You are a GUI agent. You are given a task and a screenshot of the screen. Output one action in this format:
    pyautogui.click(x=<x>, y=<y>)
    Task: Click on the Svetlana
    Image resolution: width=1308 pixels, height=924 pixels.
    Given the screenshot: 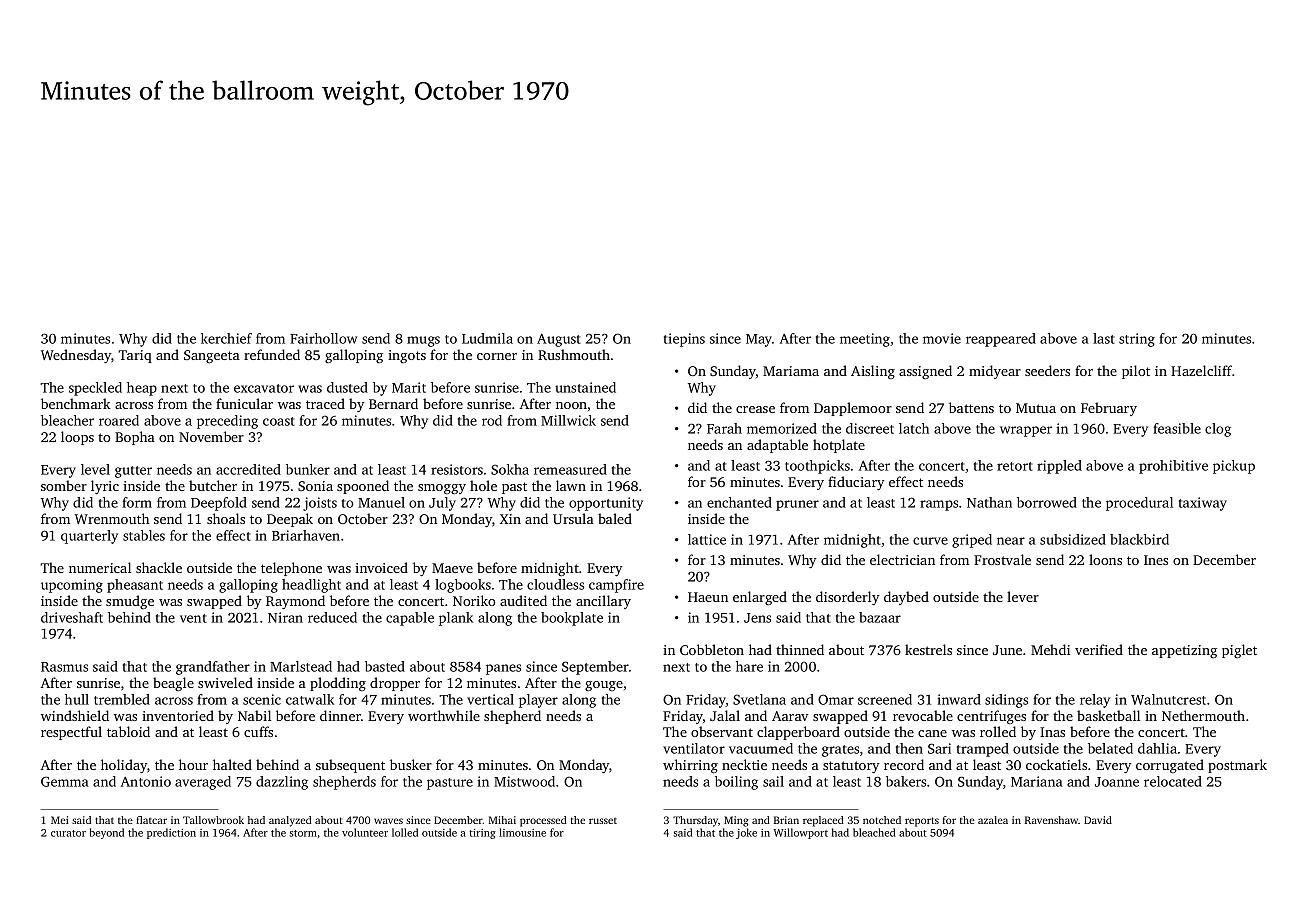 What is the action you would take?
    pyautogui.click(x=759, y=699)
